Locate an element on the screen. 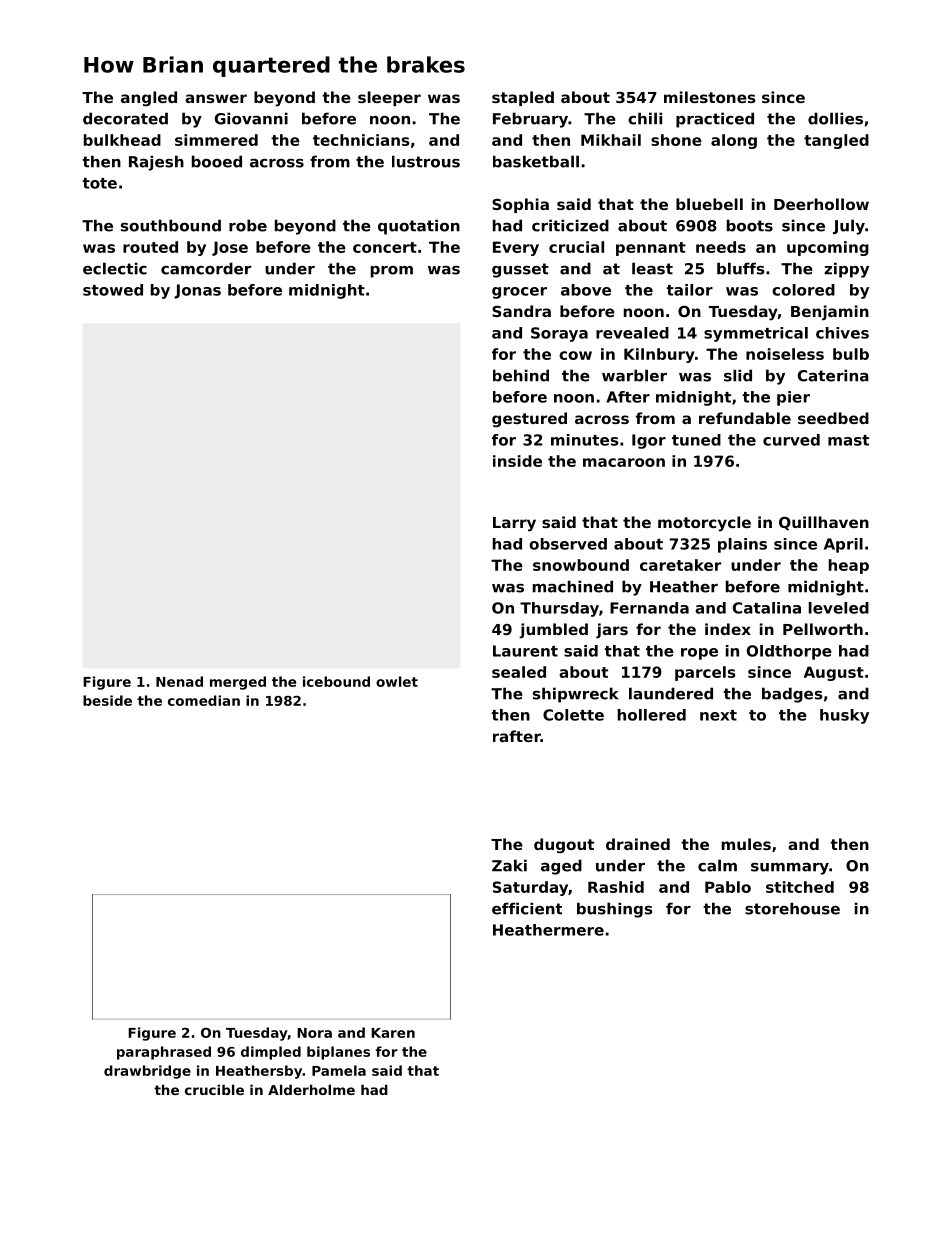 This screenshot has height=1233, width=952. paraphrased is located at coordinates (164, 1053).
